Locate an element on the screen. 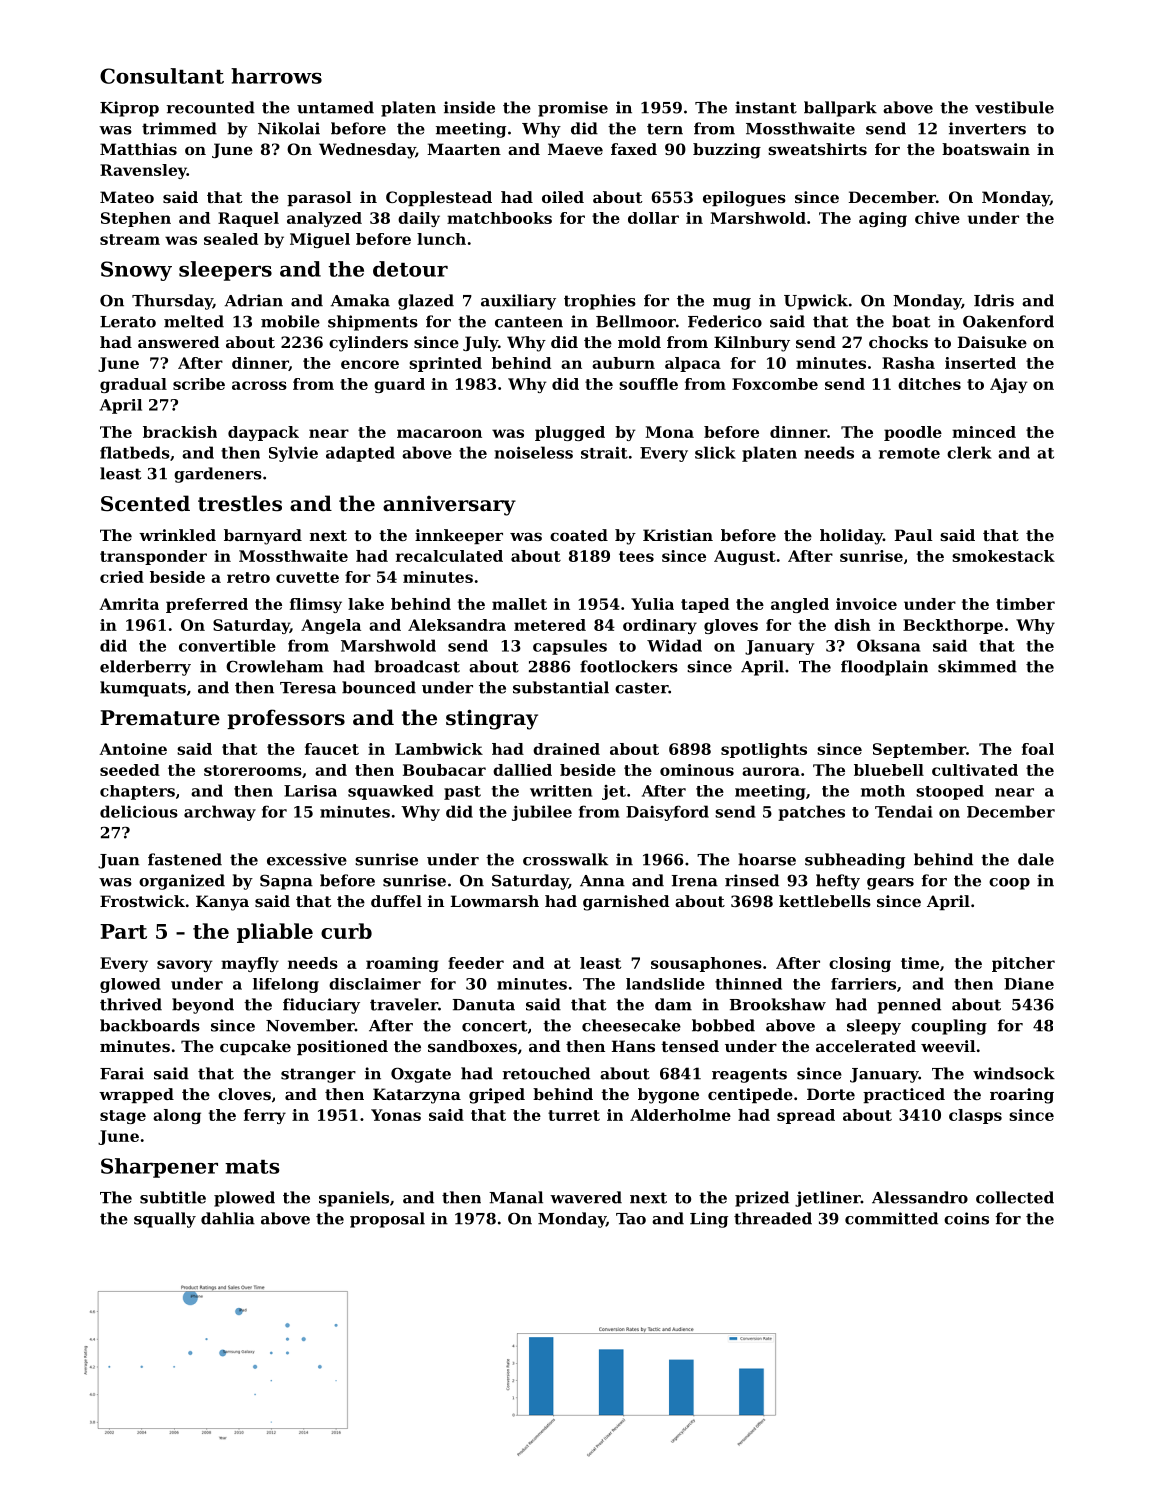 The width and height of the screenshot is (1154, 1493). squawked is located at coordinates (391, 792).
